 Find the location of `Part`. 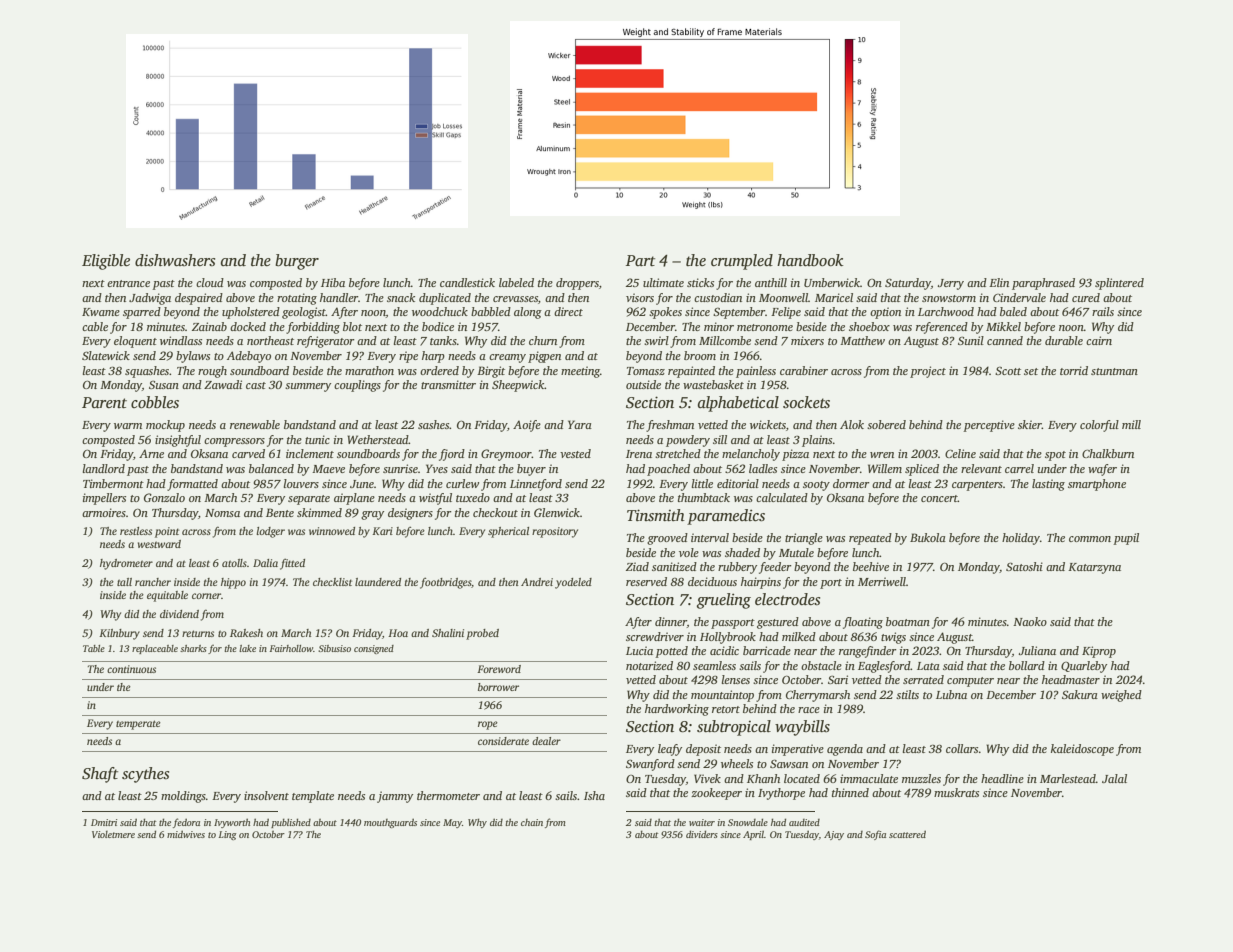

Part is located at coordinates (640, 260).
